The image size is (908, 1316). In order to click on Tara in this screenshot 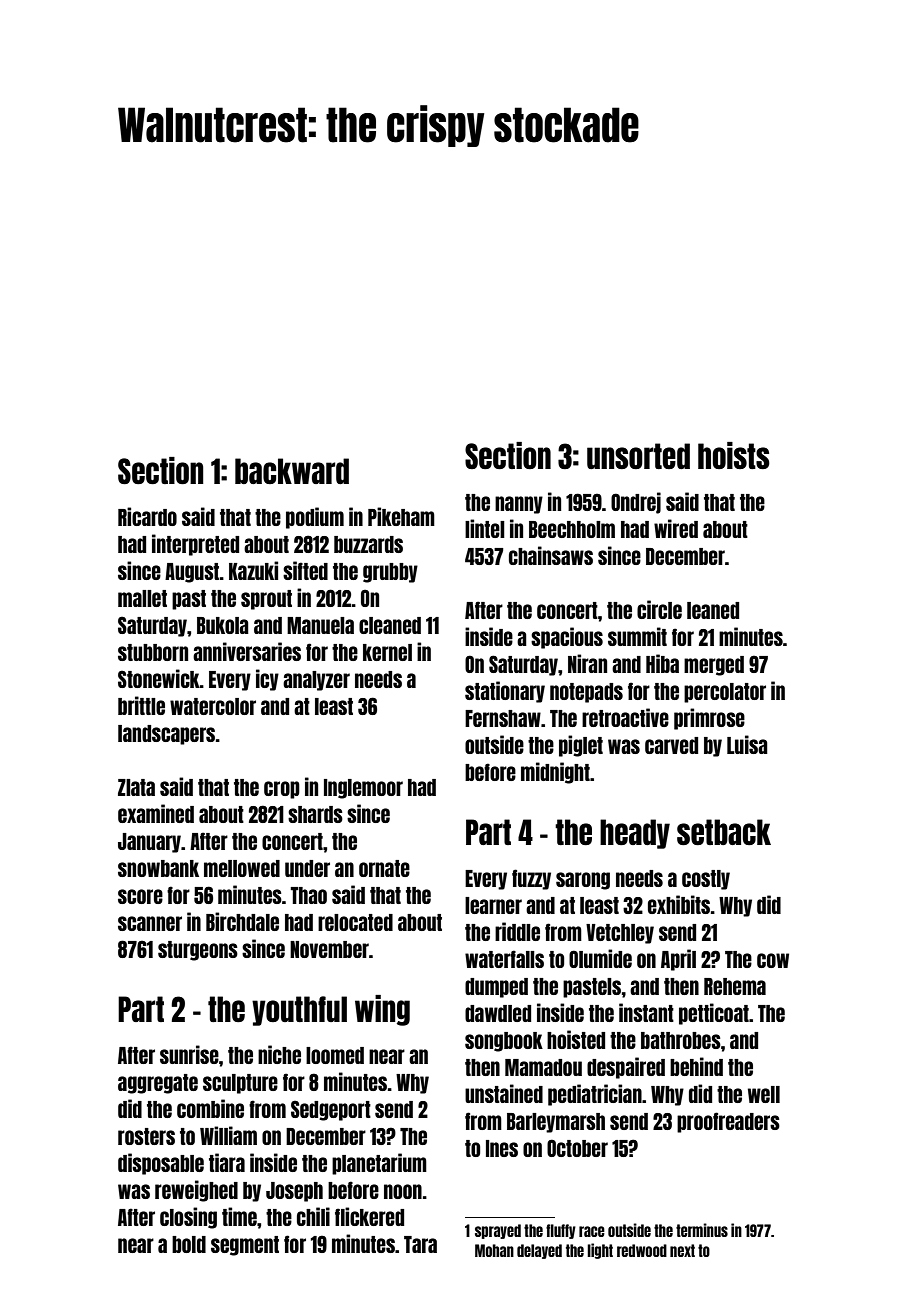, I will do `click(420, 1244)`.
